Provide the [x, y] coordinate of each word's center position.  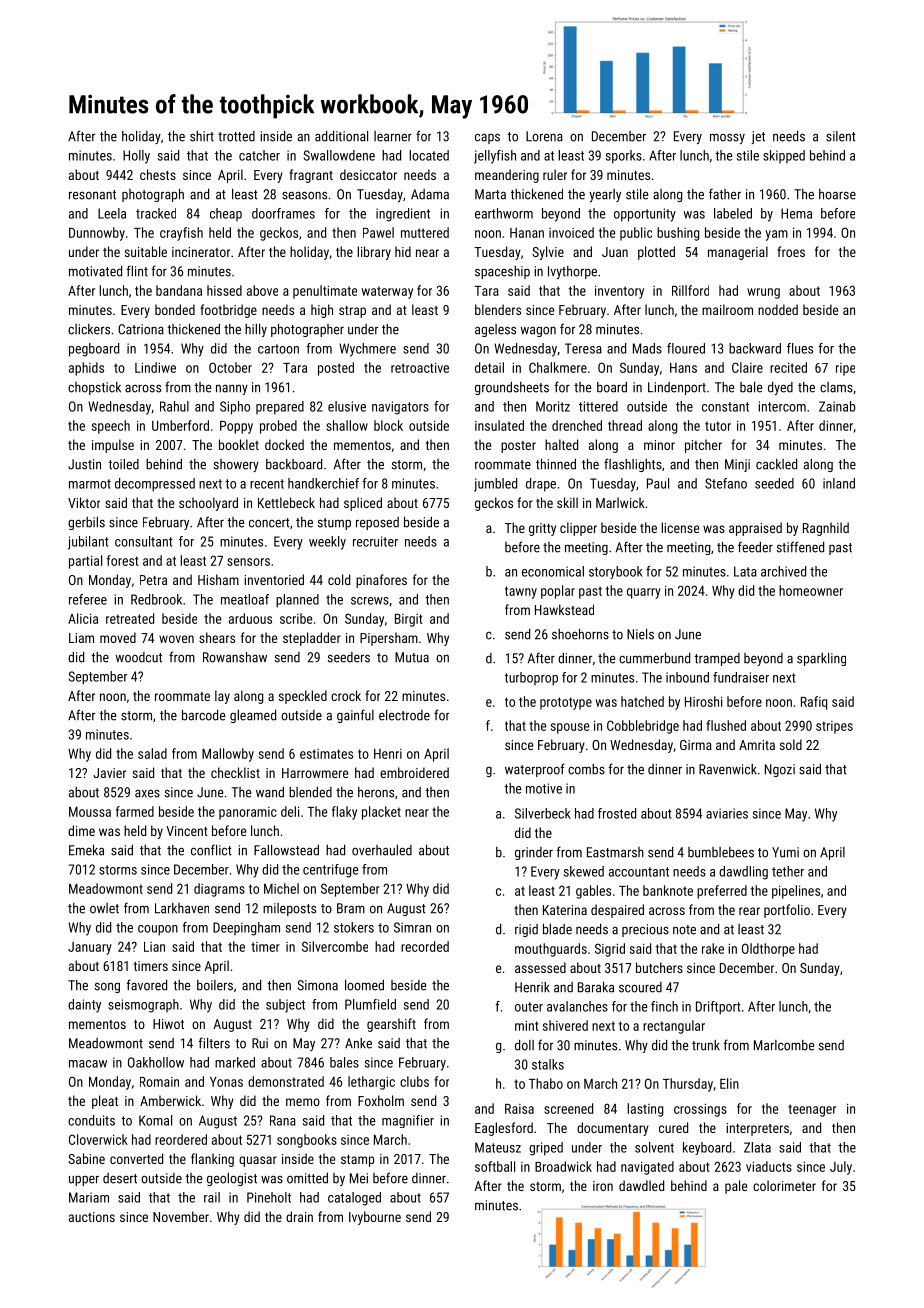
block [388, 425]
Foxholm [381, 1100]
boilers [215, 985]
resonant [92, 195]
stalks [548, 1064]
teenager [812, 1110]
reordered [181, 1139]
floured [686, 348]
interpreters [757, 1129]
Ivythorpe [572, 272]
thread [625, 425]
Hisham [218, 579]
